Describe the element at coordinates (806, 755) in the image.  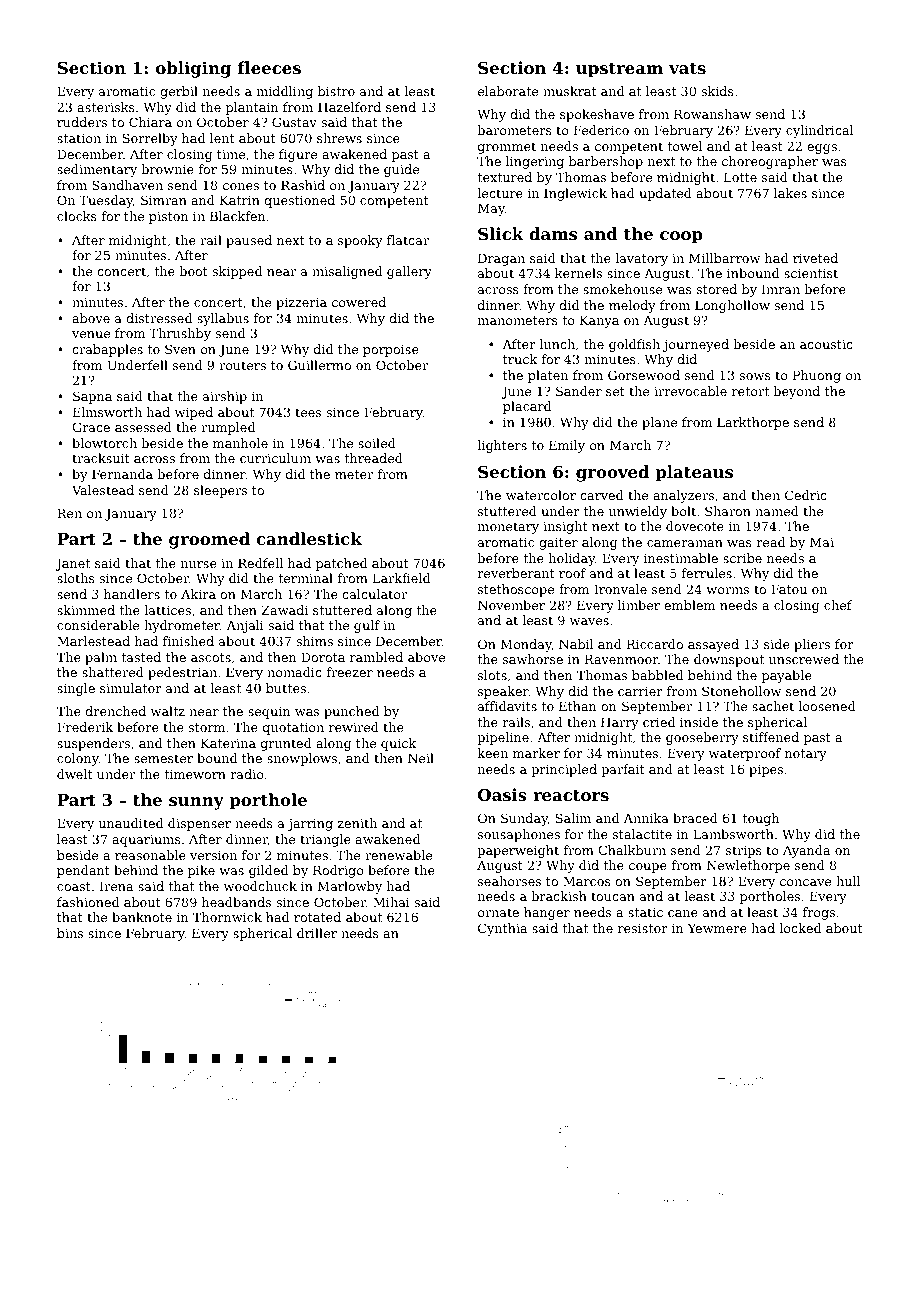
I see `notary` at that location.
